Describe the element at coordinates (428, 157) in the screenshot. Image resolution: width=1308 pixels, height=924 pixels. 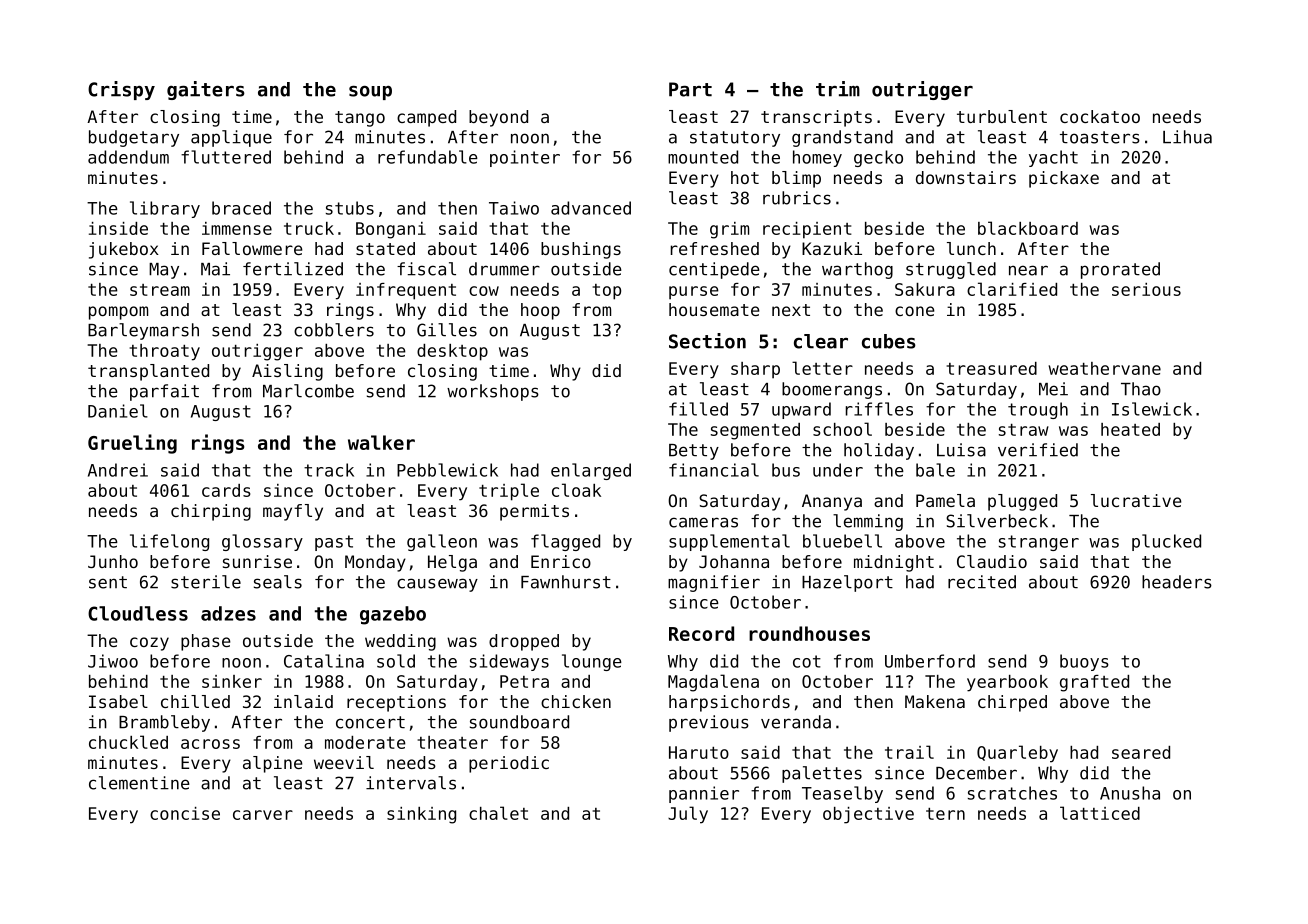
I see `refundable` at that location.
